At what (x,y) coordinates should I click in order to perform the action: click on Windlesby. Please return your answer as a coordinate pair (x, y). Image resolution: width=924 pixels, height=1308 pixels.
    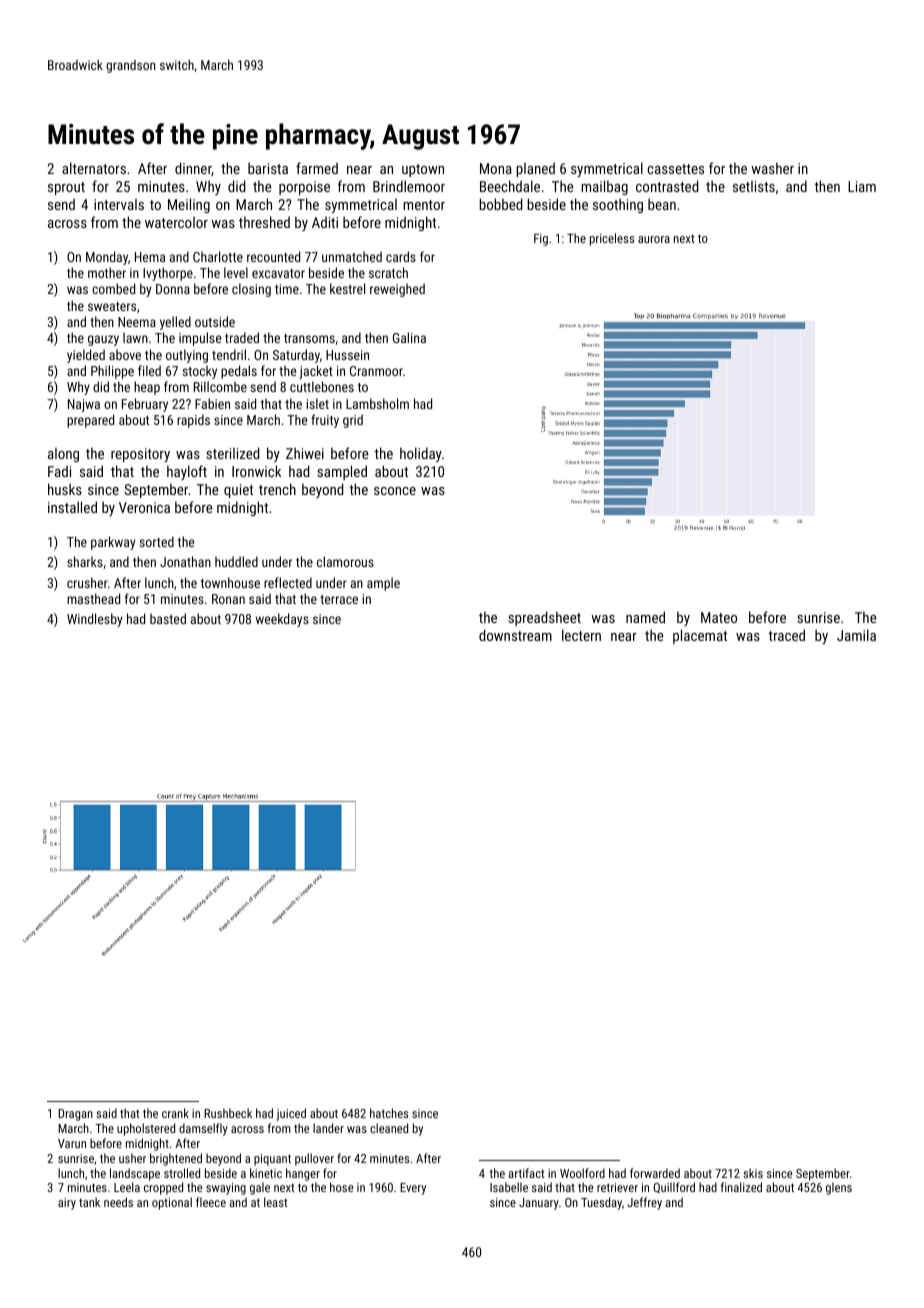
    Looking at the image, I should click on (95, 620).
